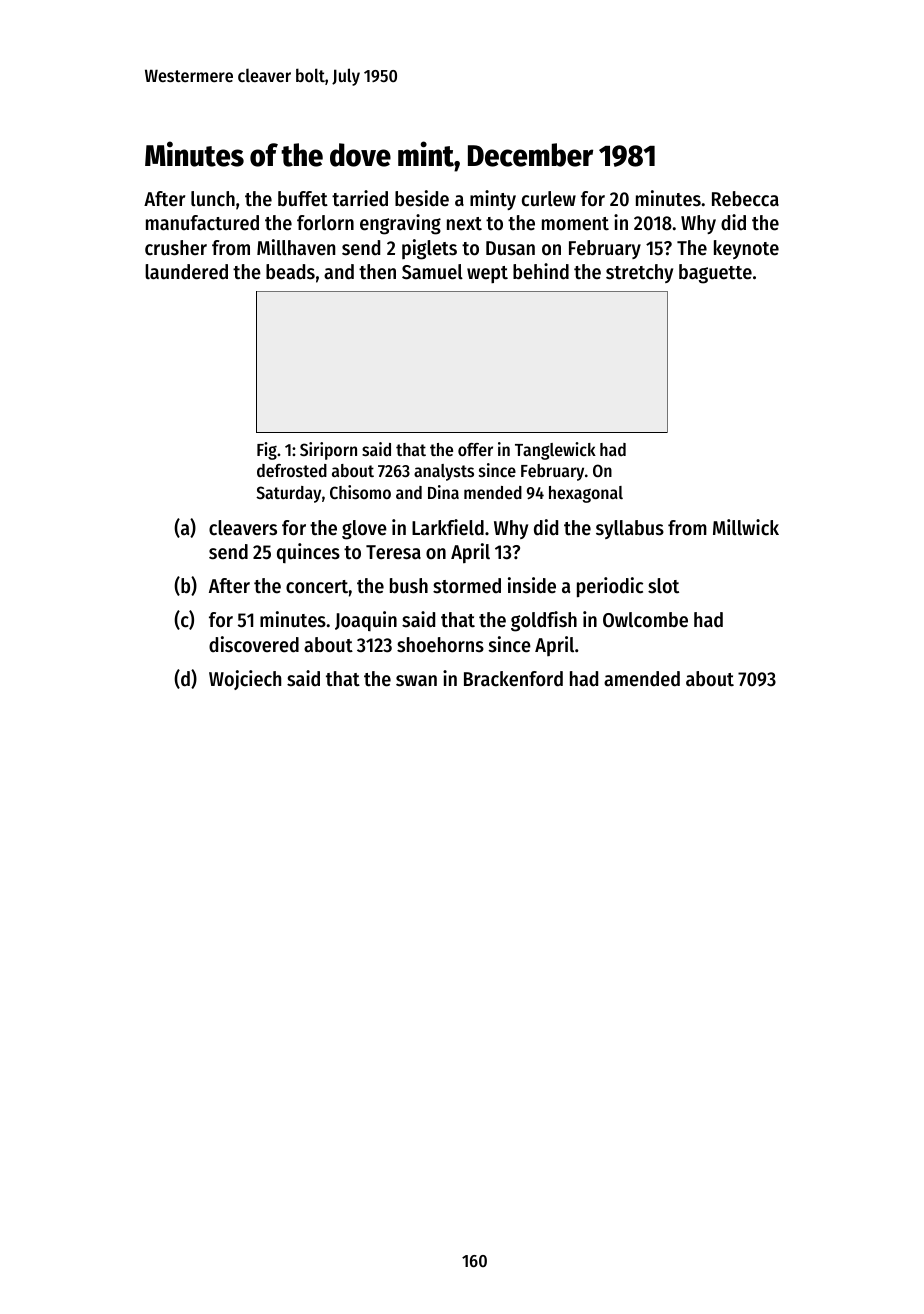 The height and width of the screenshot is (1314, 924). What do you see at coordinates (422, 198) in the screenshot?
I see `beside` at bounding box center [422, 198].
